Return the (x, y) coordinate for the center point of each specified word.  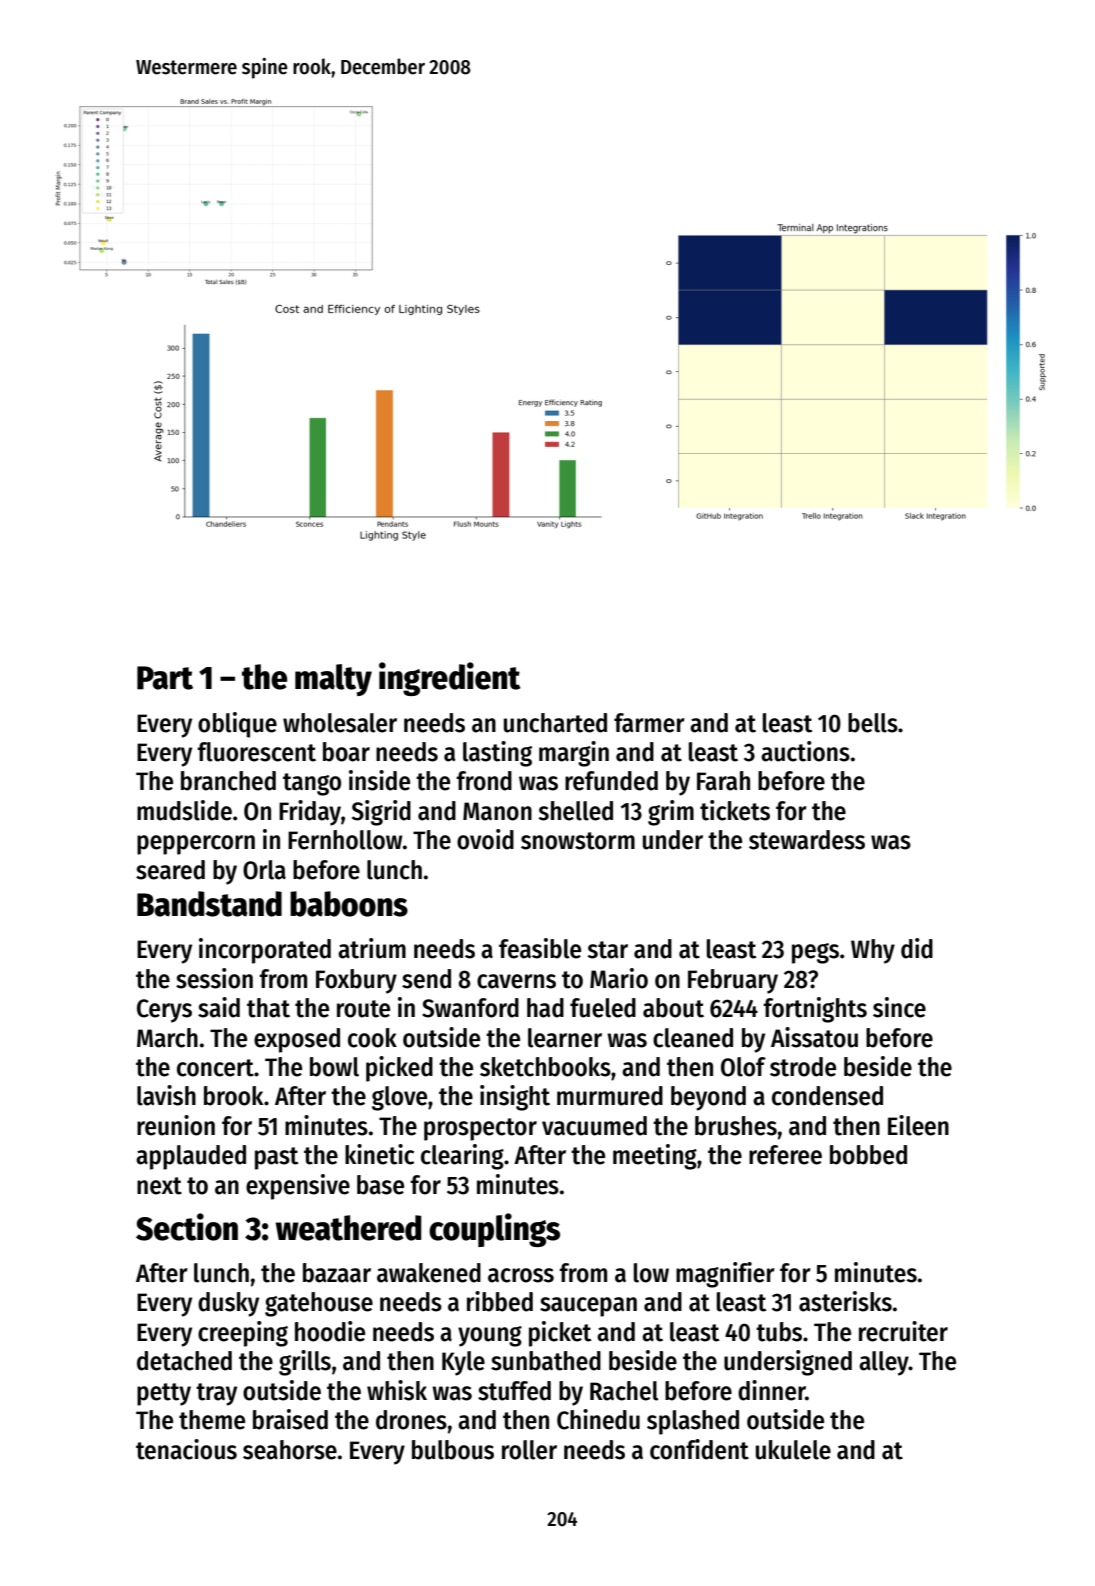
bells (873, 723)
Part (165, 678)
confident (699, 1449)
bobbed (868, 1155)
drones (411, 1420)
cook (372, 1038)
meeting (655, 1157)
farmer (649, 723)
